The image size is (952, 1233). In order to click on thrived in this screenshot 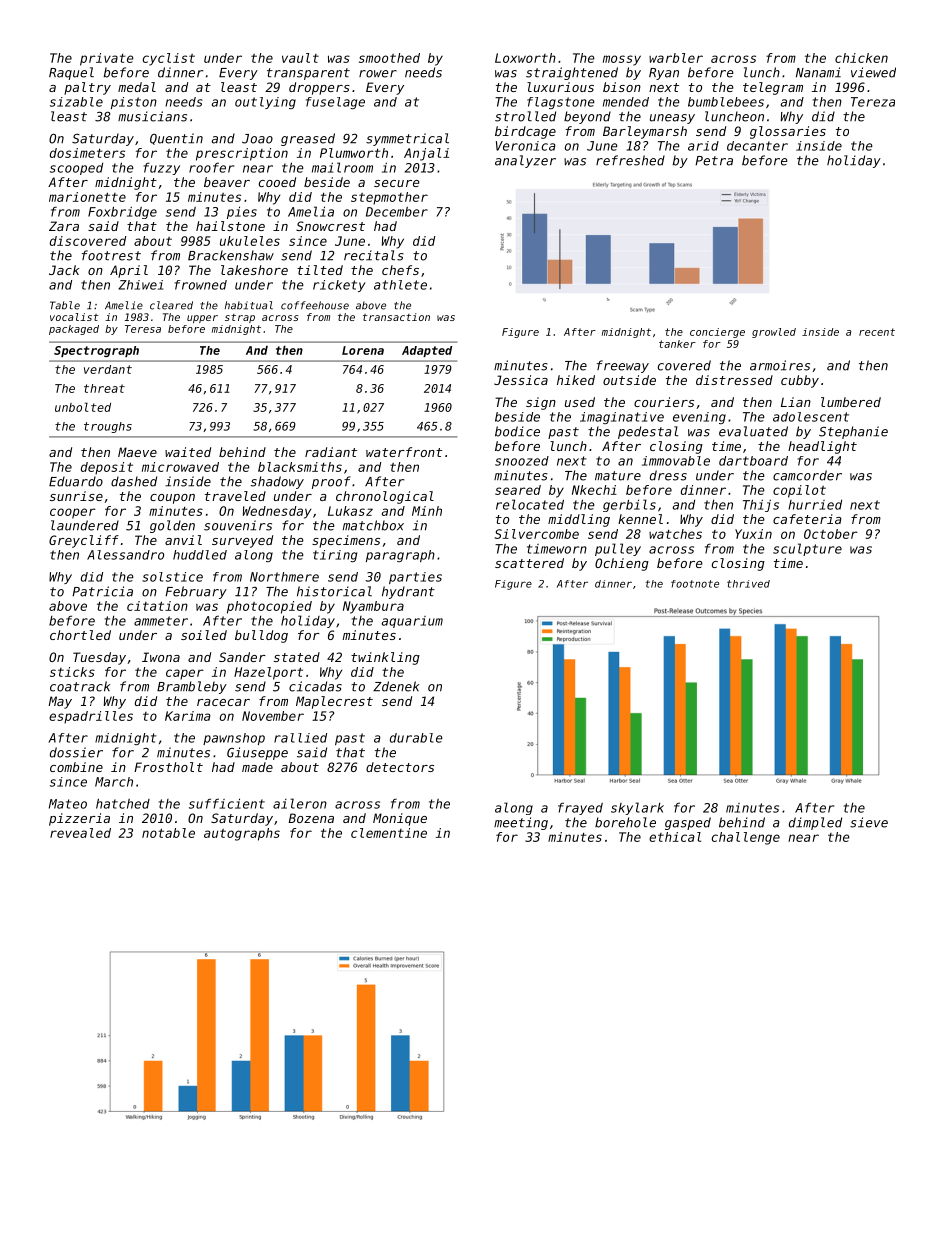, I will do `click(748, 584)`.
